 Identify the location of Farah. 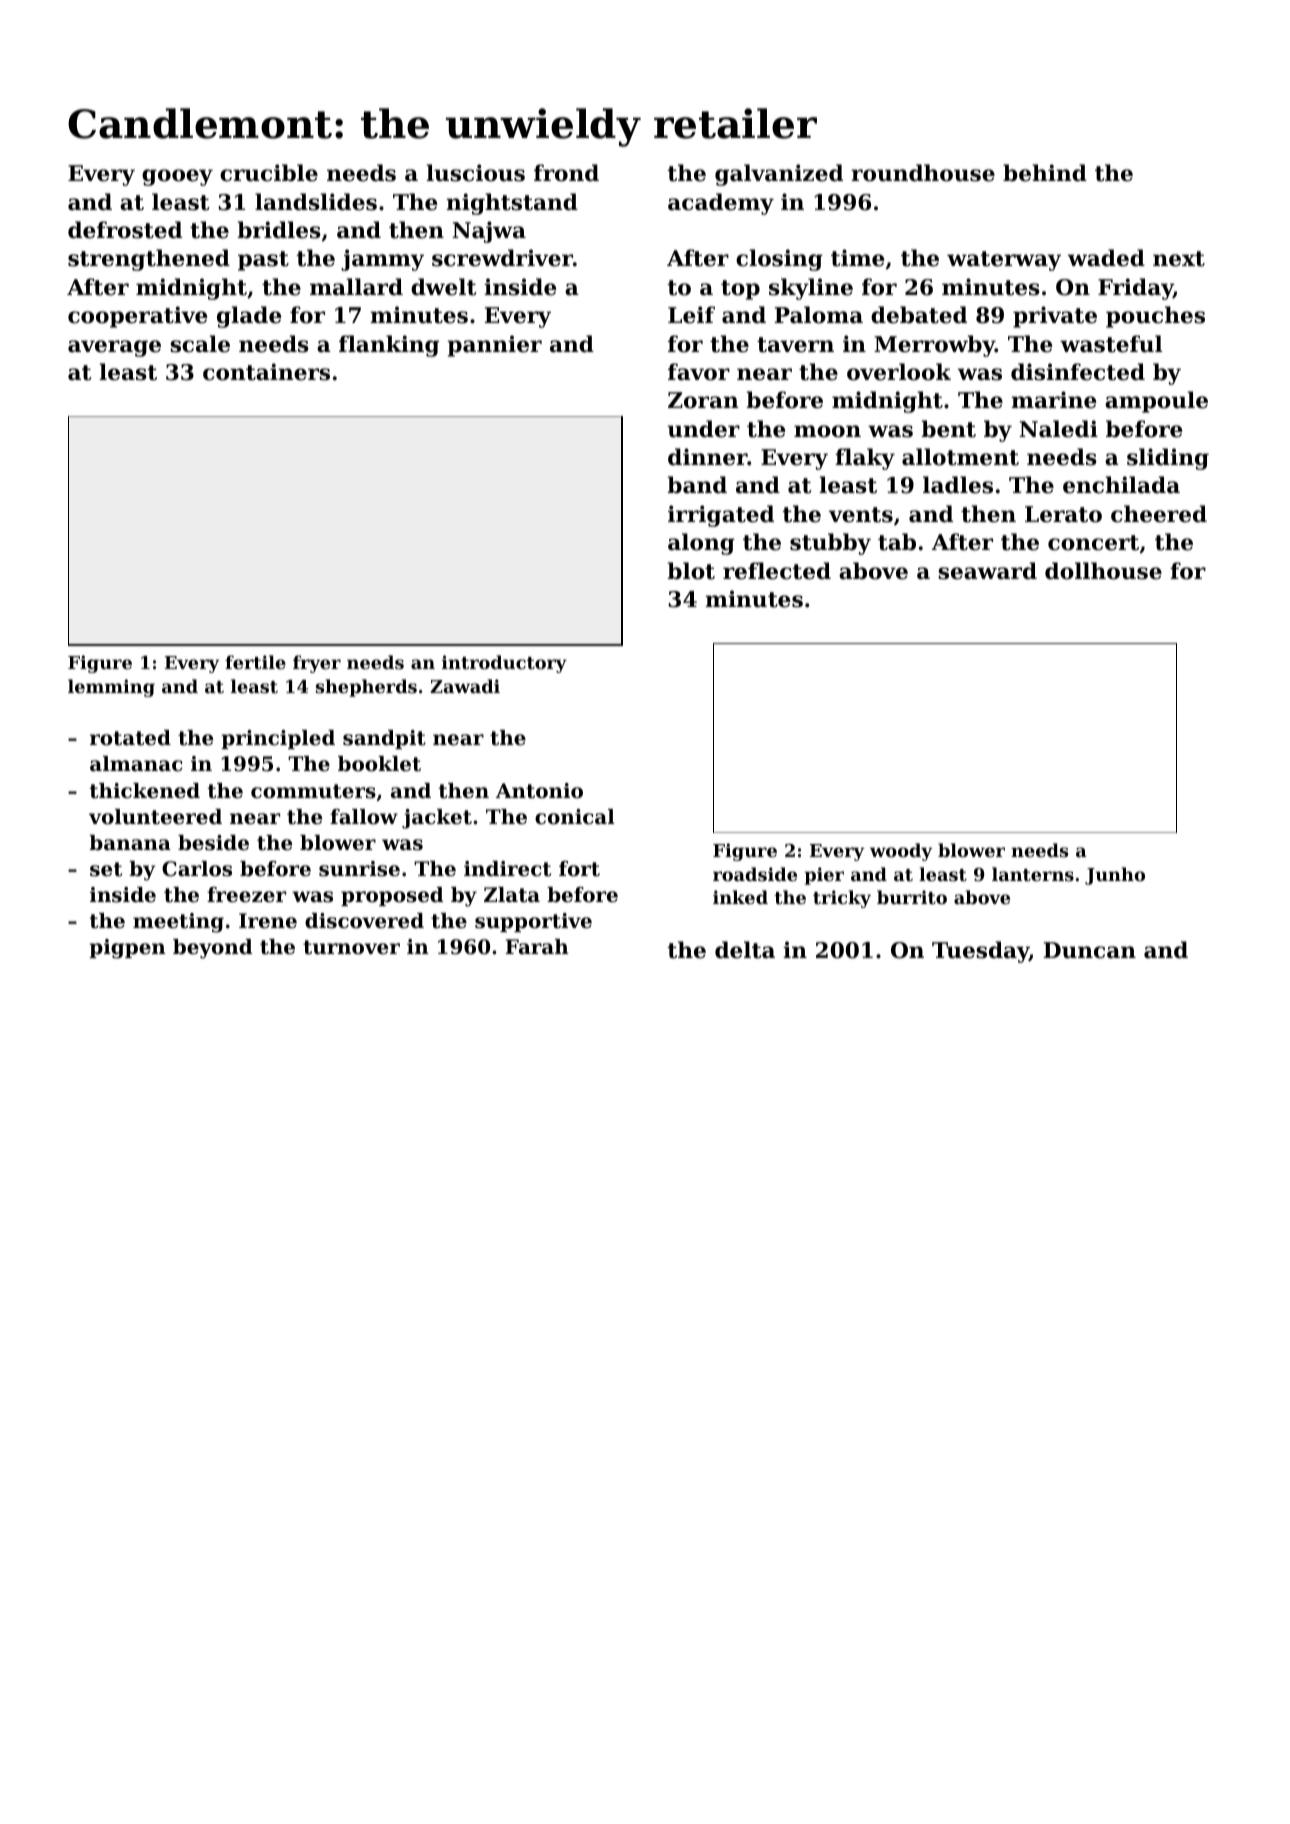
(537, 947).
